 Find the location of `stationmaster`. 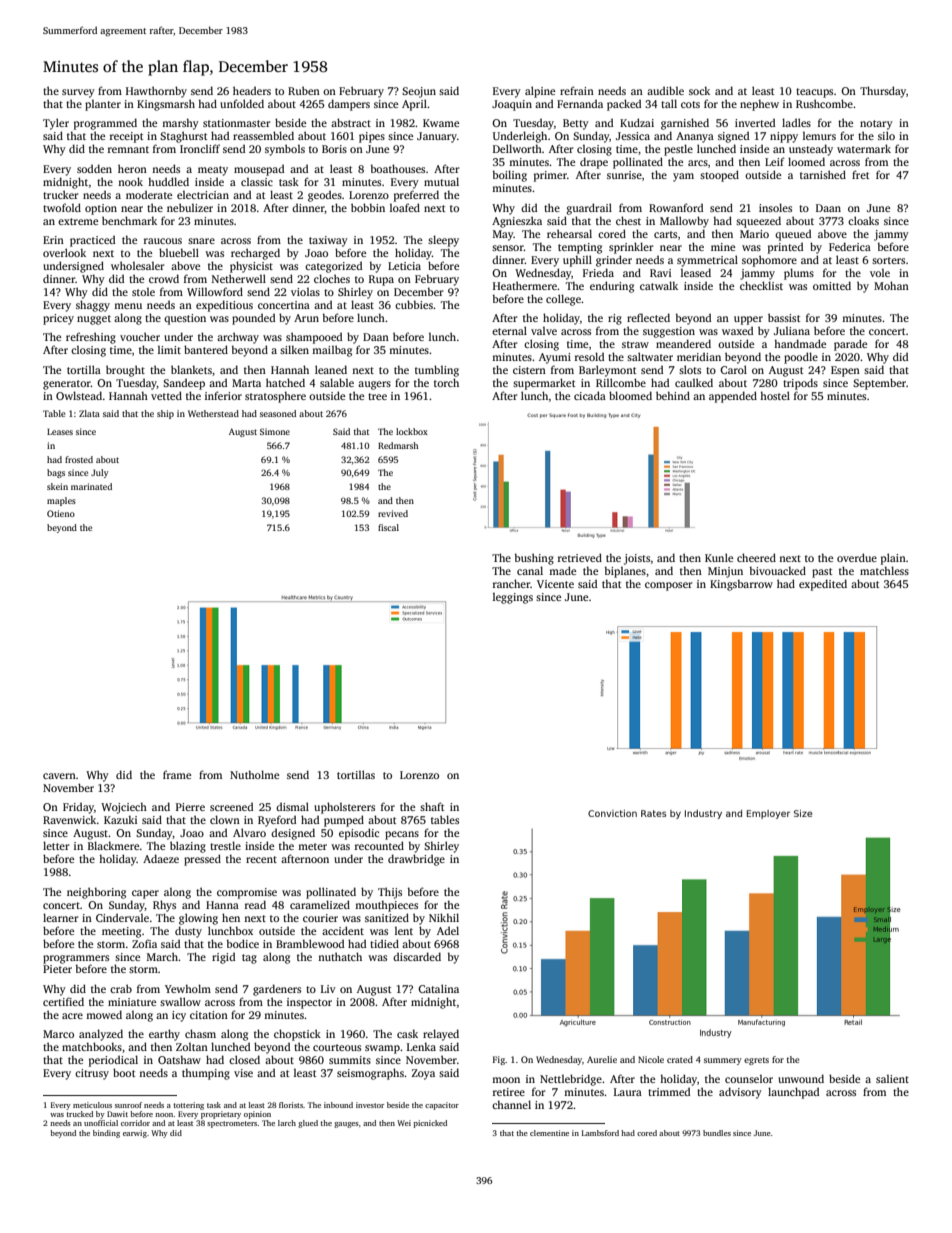

stationmaster is located at coordinates (237, 123).
